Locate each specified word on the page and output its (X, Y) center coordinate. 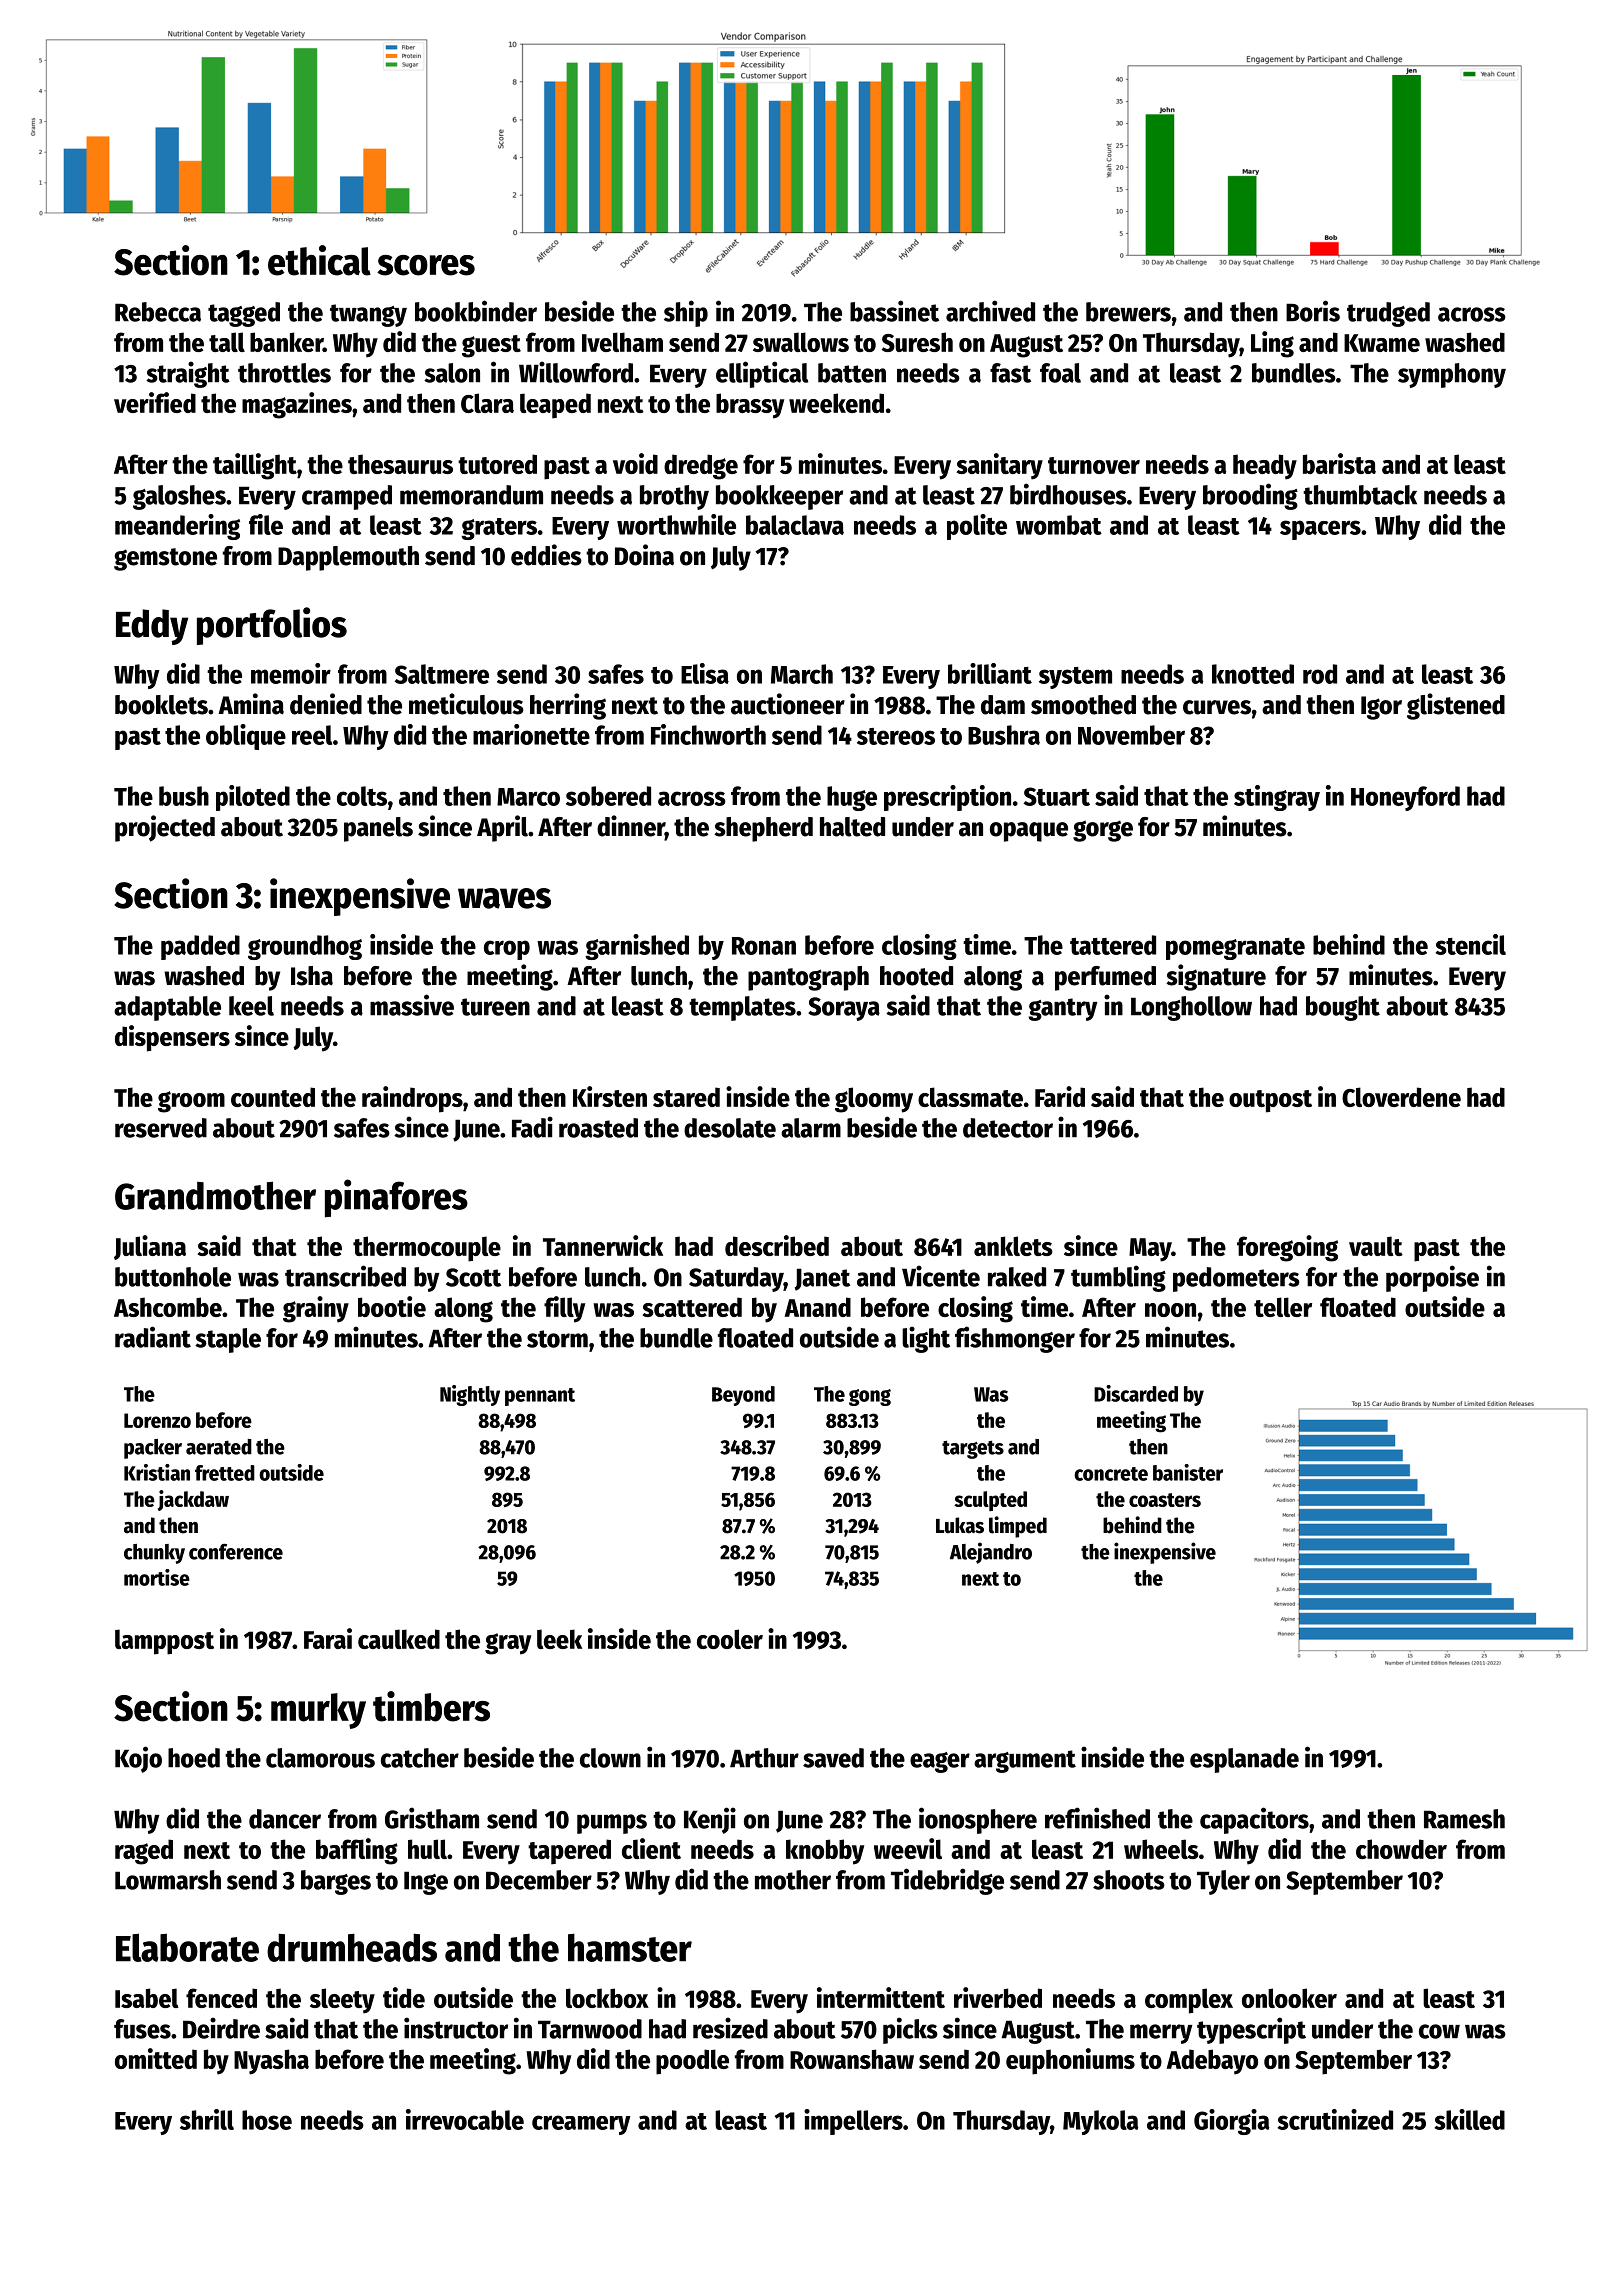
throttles (284, 373)
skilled (1470, 2119)
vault (1376, 1246)
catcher (420, 1758)
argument (1025, 1761)
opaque (1029, 832)
